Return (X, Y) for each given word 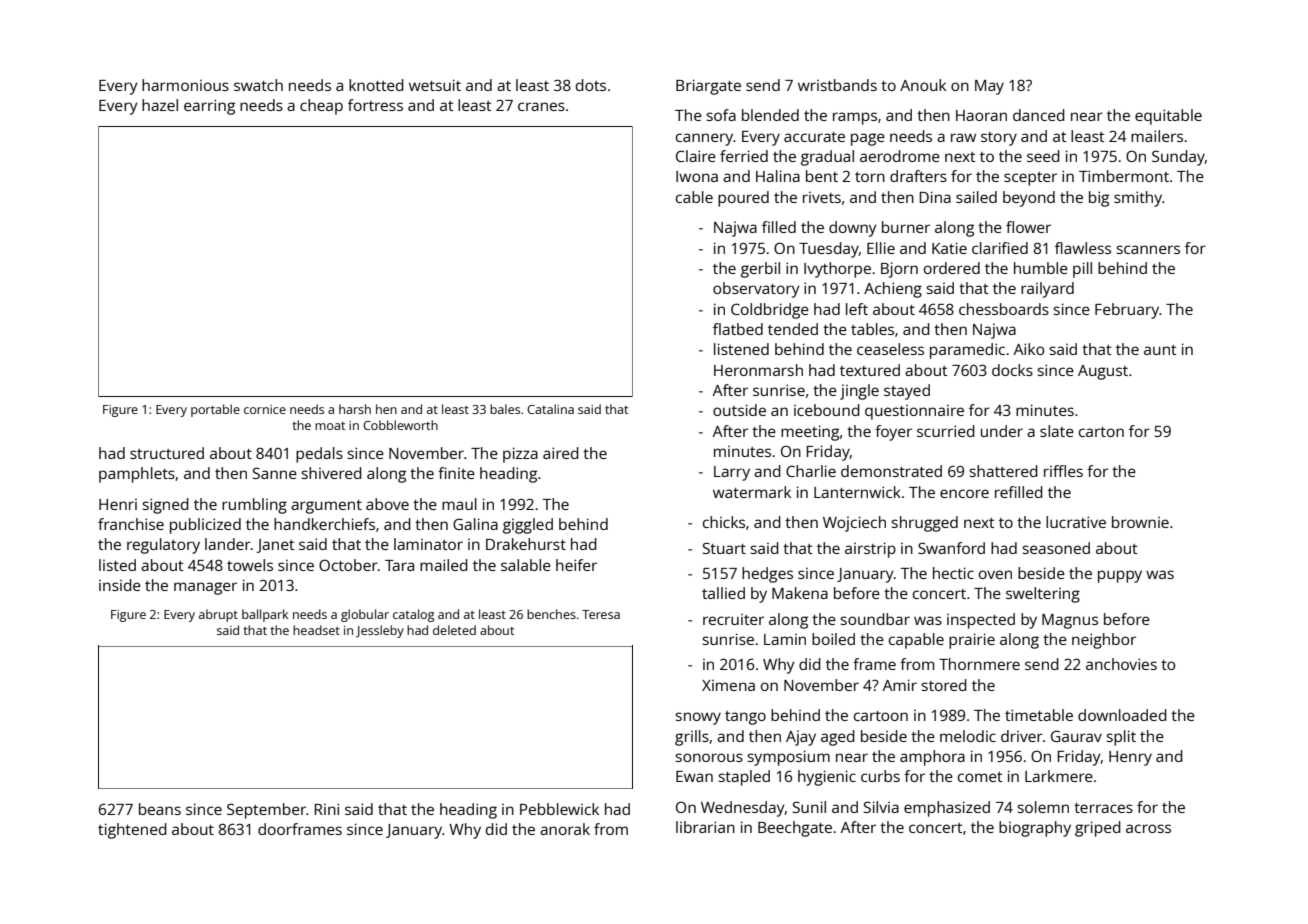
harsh (355, 409)
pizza (520, 455)
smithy (1138, 199)
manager (205, 588)
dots (591, 85)
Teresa (601, 614)
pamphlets (137, 475)
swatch (258, 85)
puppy (1120, 576)
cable (694, 197)
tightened (132, 831)
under (1002, 431)
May (989, 87)
